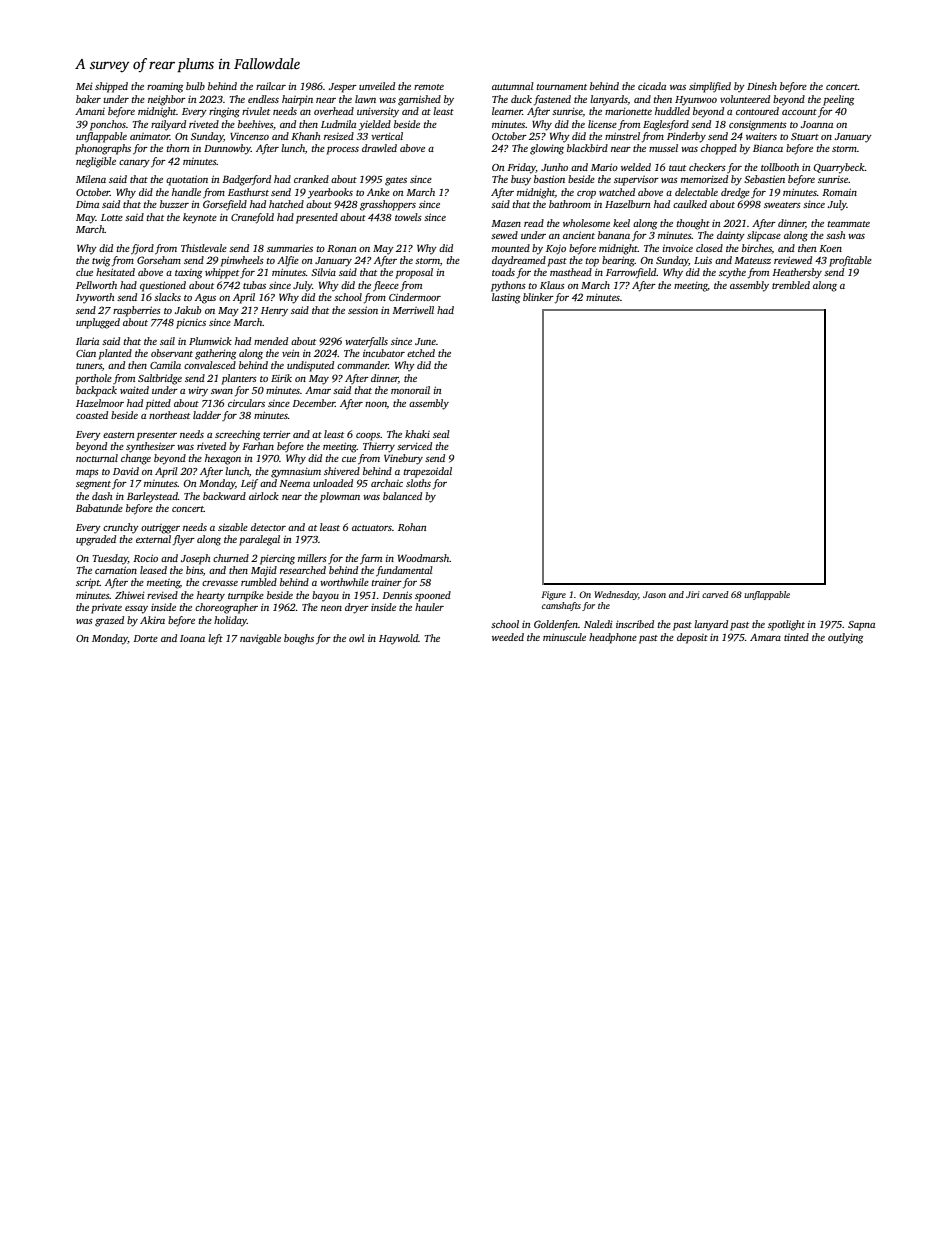 This screenshot has height=1233, width=952. Describe the element at coordinates (817, 124) in the screenshot. I see `Joanna` at that location.
